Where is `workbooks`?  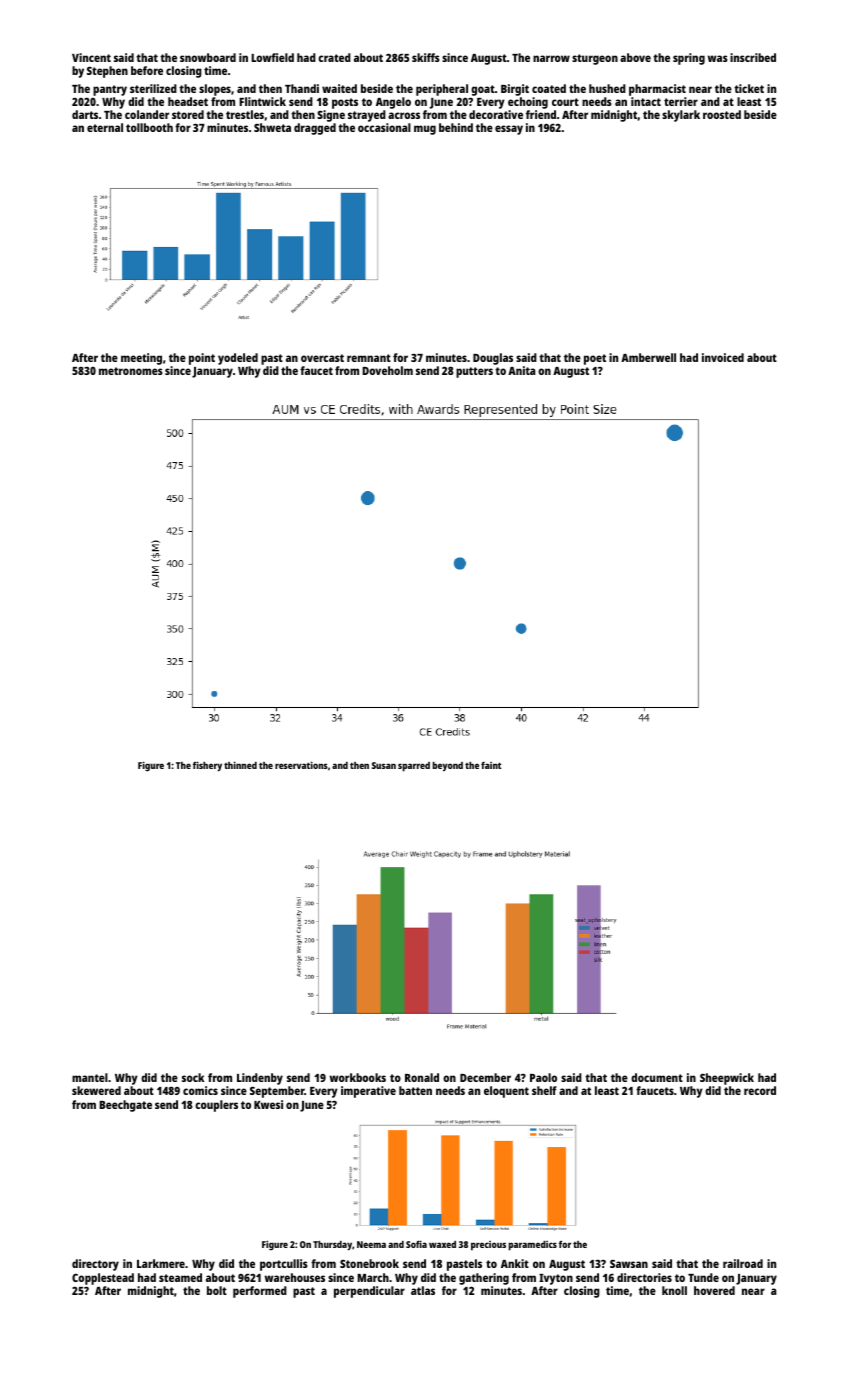
workbooks is located at coordinates (358, 1077).
